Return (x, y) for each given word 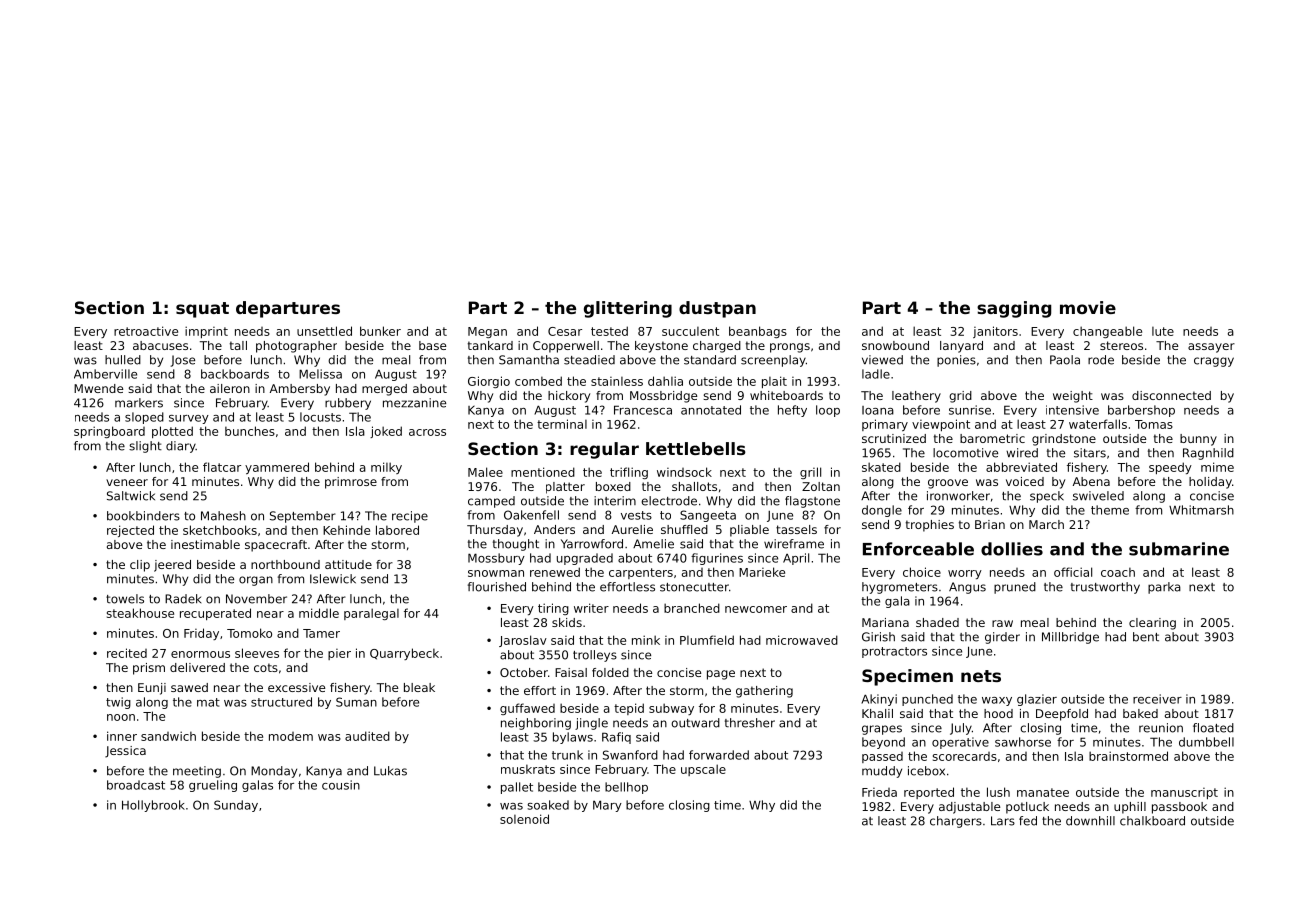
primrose (351, 483)
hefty (792, 411)
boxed (613, 486)
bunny (1198, 440)
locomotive (965, 453)
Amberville (105, 374)
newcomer (756, 609)
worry (965, 574)
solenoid (524, 819)
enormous (200, 654)
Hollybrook (153, 806)
